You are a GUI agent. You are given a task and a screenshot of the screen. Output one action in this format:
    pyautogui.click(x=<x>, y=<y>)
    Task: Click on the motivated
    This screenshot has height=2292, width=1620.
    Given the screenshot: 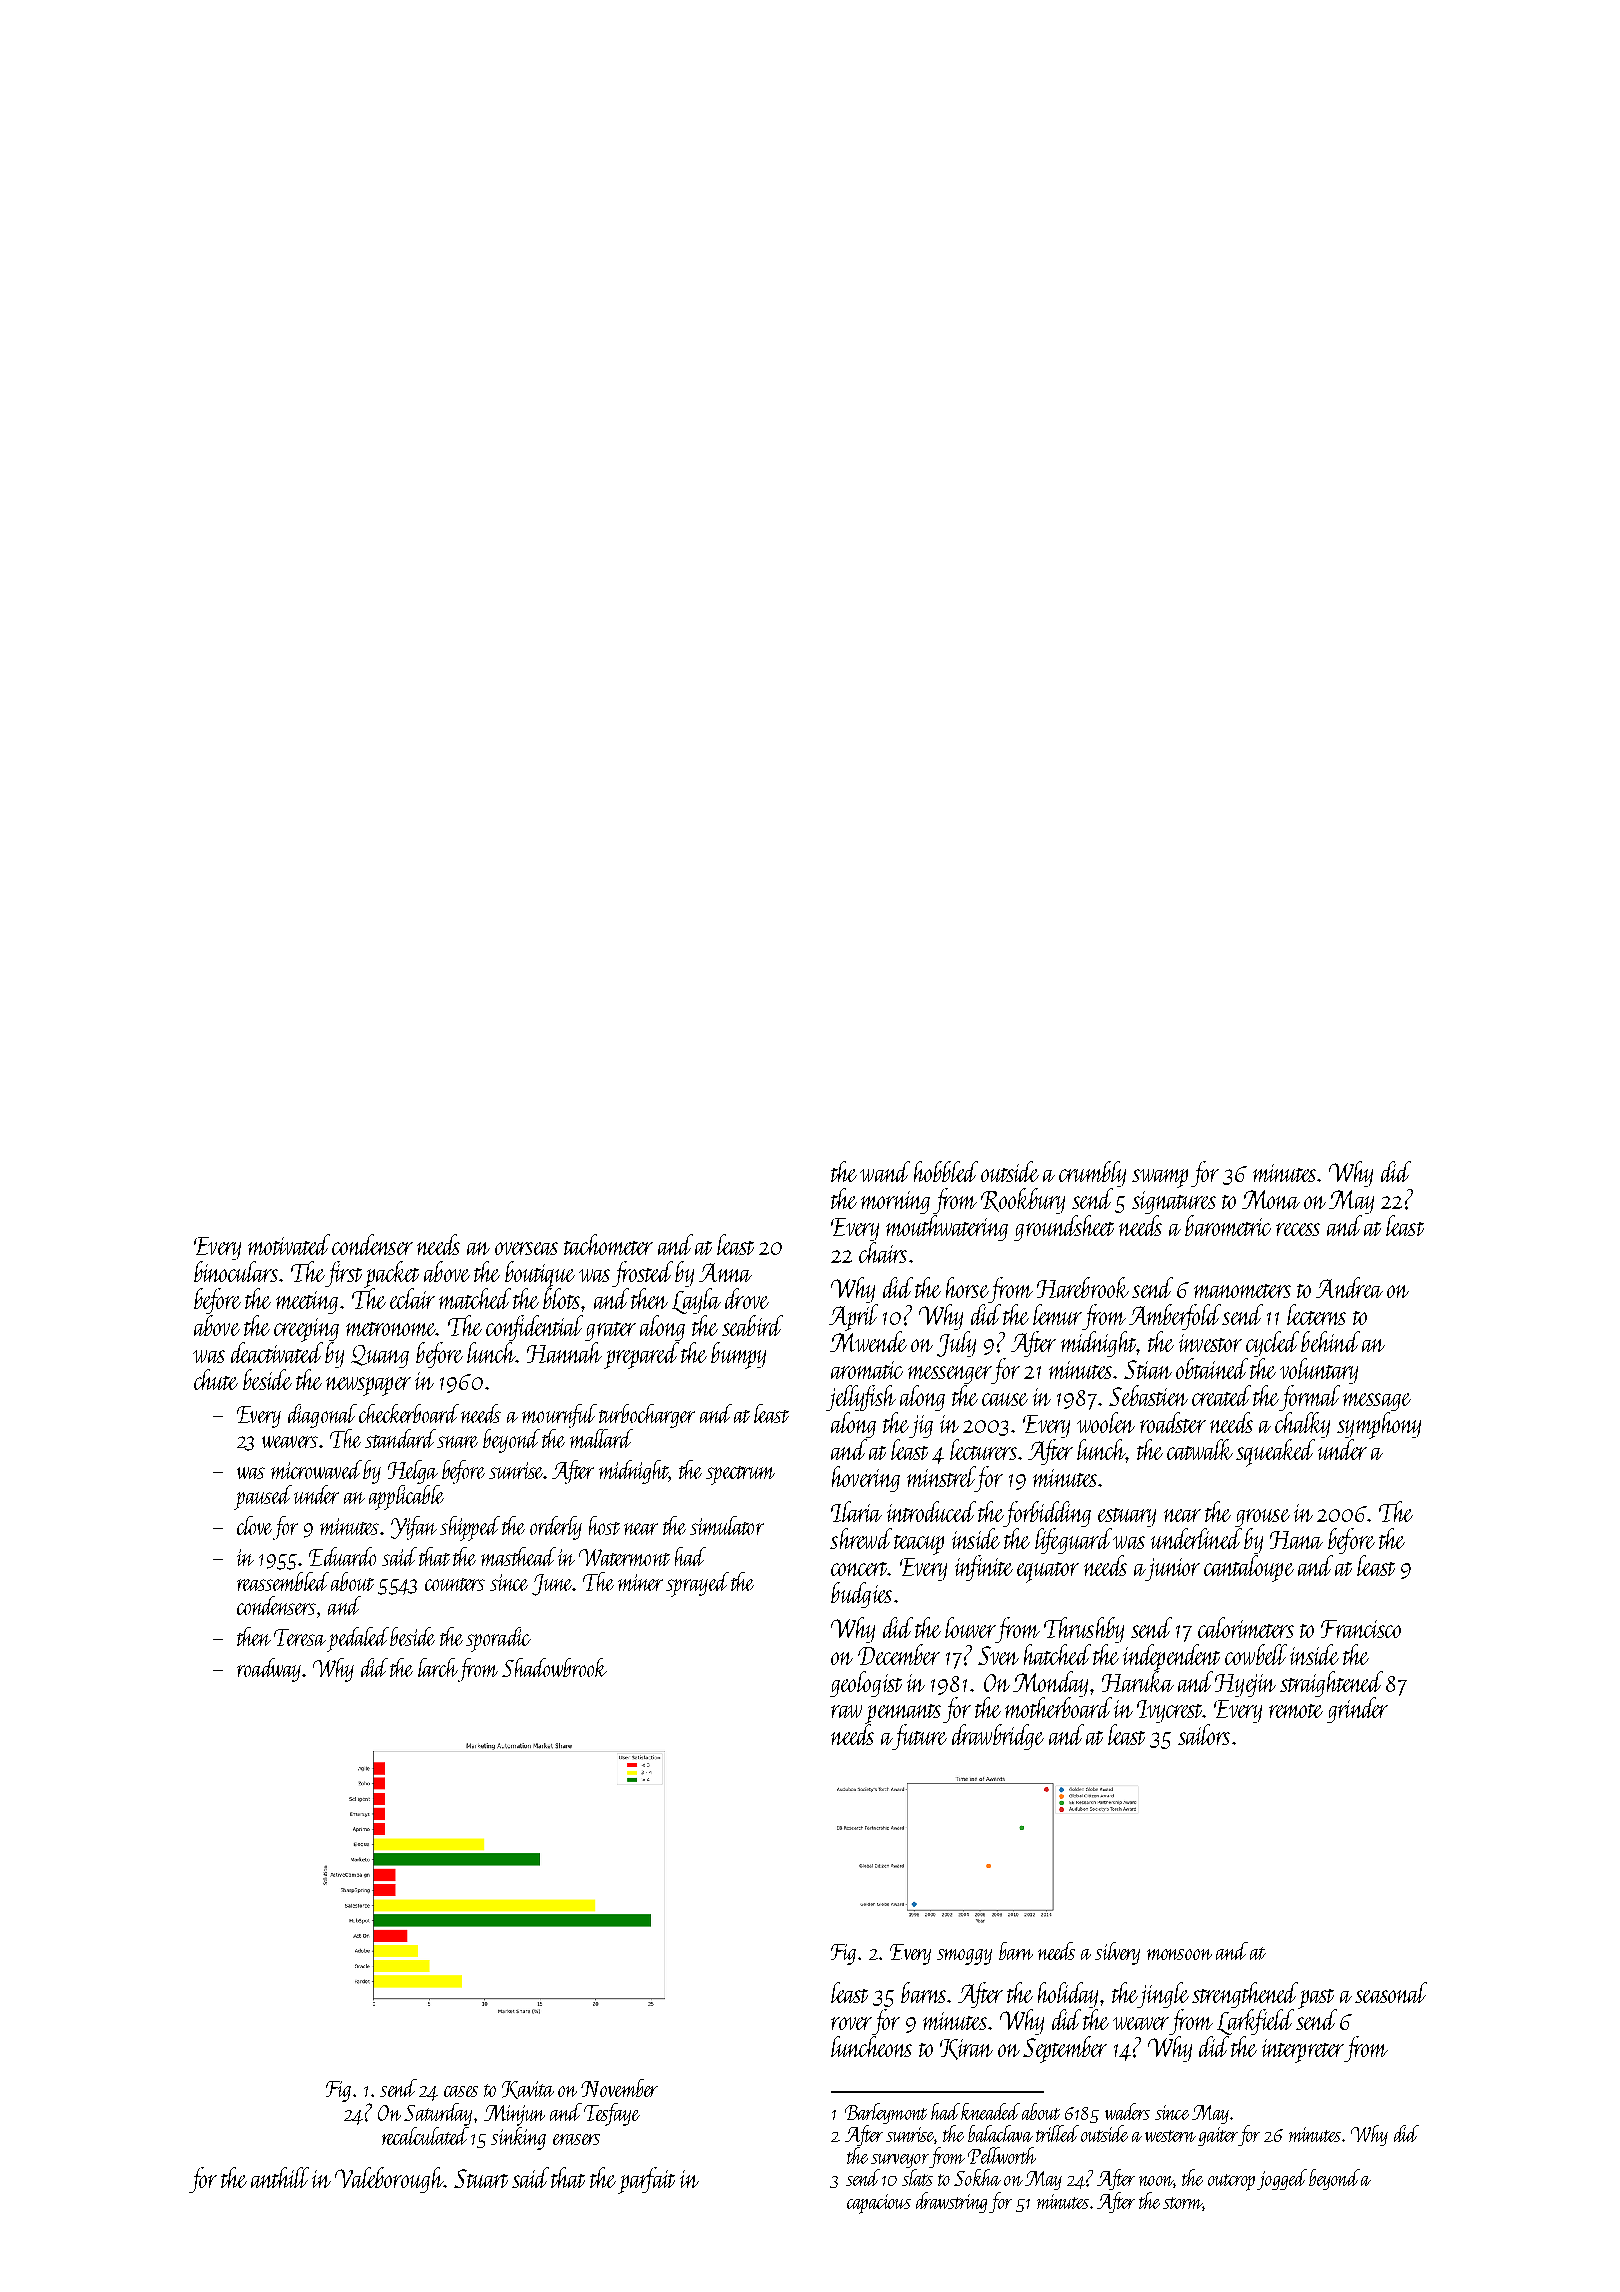 What is the action you would take?
    pyautogui.click(x=289, y=1244)
